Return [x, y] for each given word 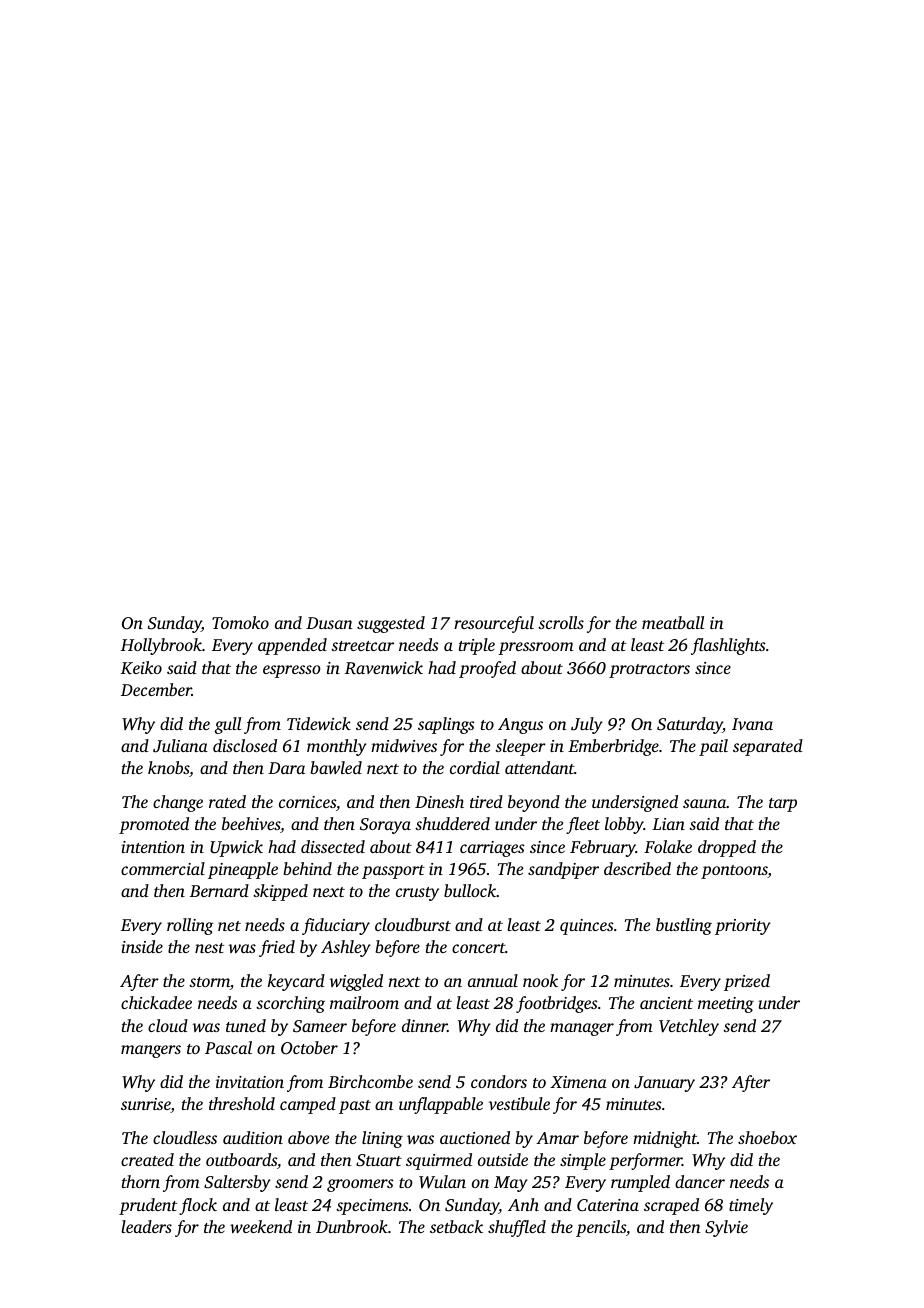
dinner [424, 1025]
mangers [151, 1051]
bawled [336, 767]
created [147, 1159]
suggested [391, 624]
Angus [520, 726]
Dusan [329, 623]
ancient [666, 1003]
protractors [649, 671]
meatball [673, 622]
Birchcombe [370, 1081]
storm [209, 982]
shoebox [767, 1137]
